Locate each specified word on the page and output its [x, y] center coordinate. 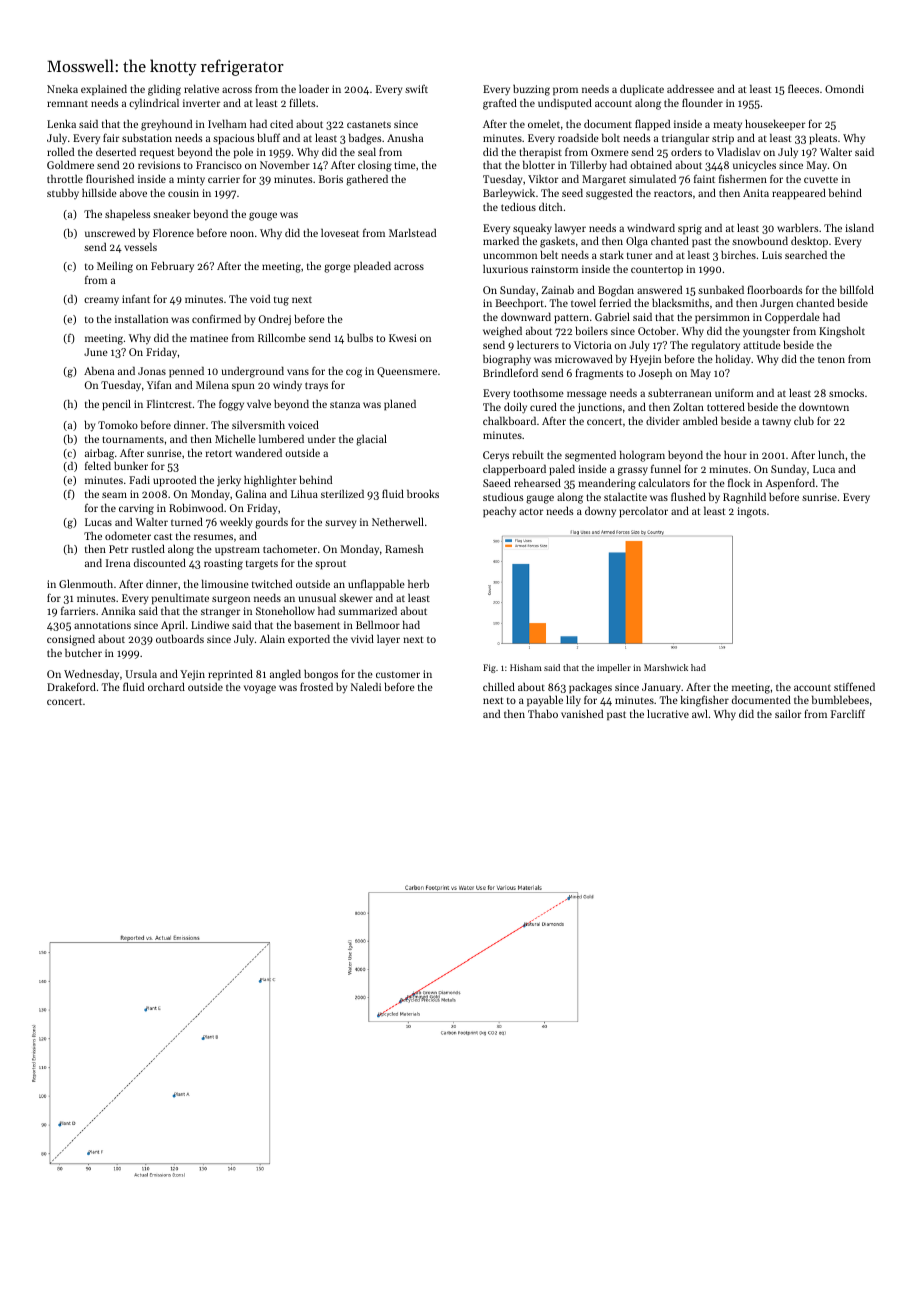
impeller [614, 668]
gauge [540, 499]
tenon [831, 359]
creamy [101, 301]
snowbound [760, 240]
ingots [751, 512]
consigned [71, 640]
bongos [321, 675]
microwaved [584, 358]
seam [114, 495]
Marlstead [412, 232]
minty [191, 180]
